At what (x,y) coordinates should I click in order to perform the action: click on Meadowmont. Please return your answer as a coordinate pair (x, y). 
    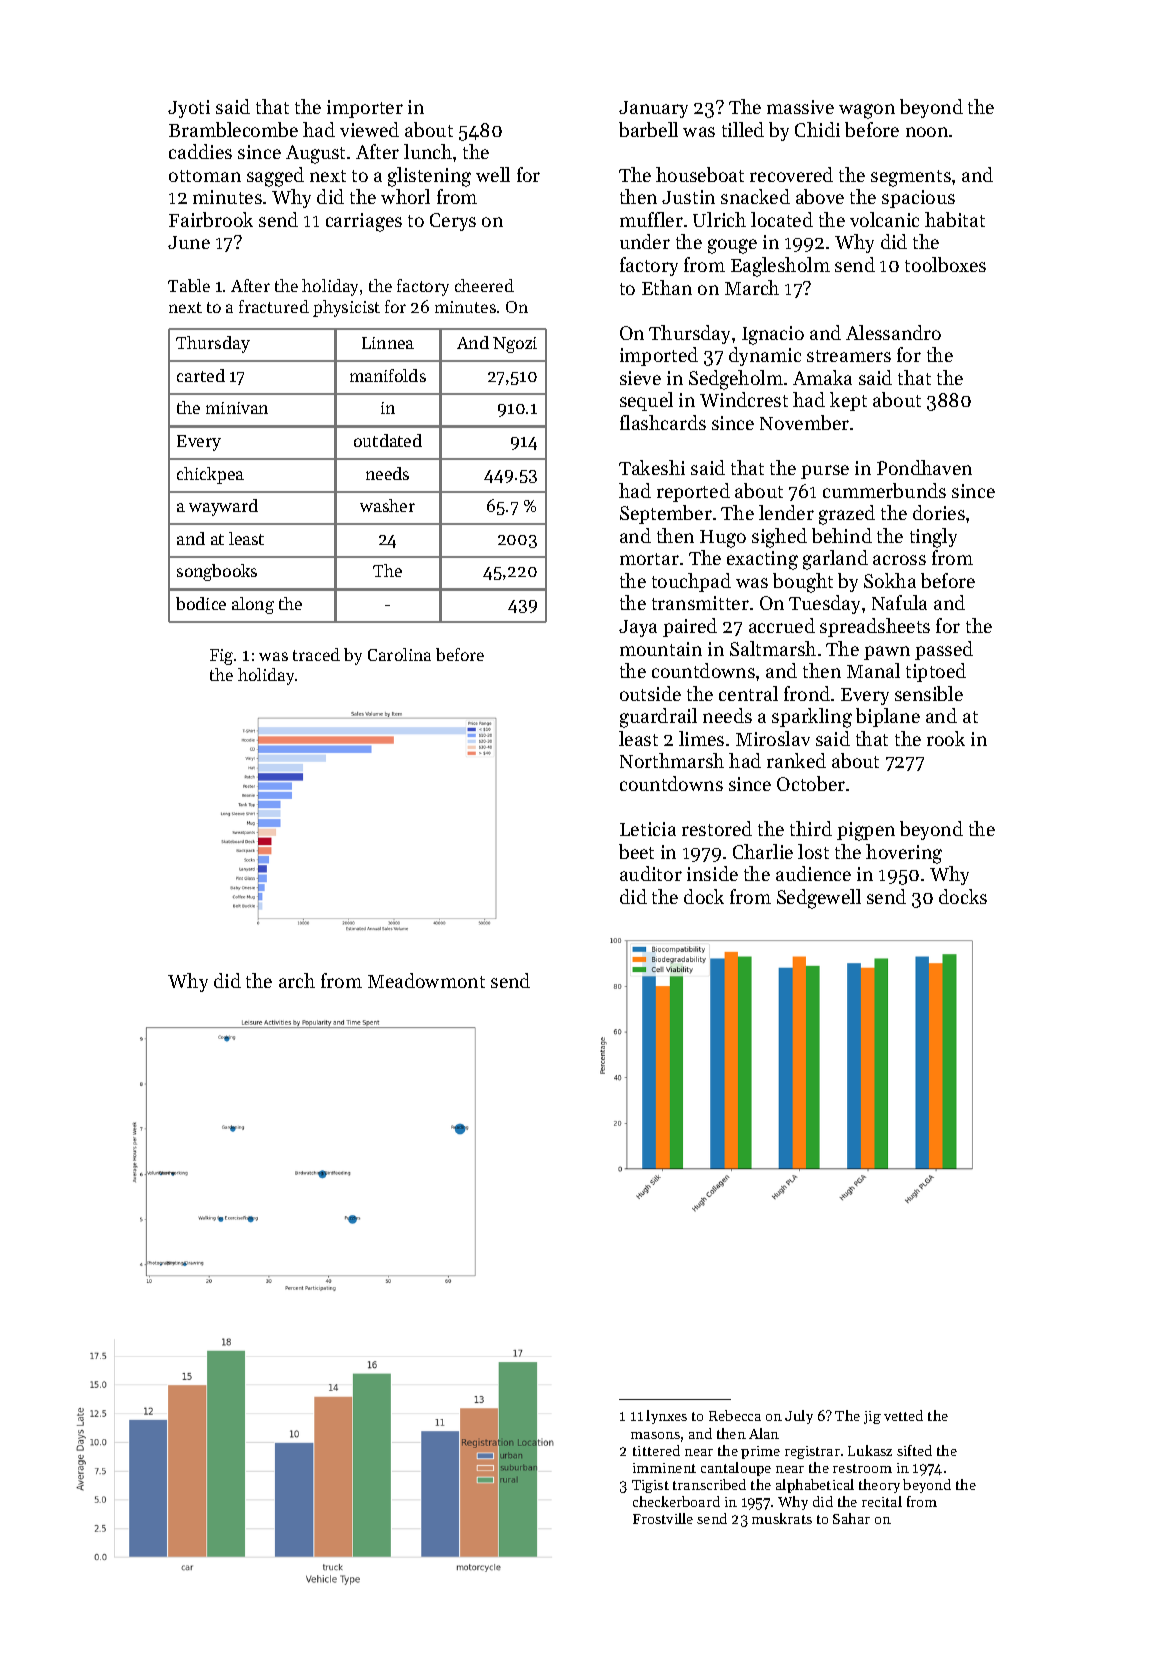
    Looking at the image, I should click on (426, 980).
